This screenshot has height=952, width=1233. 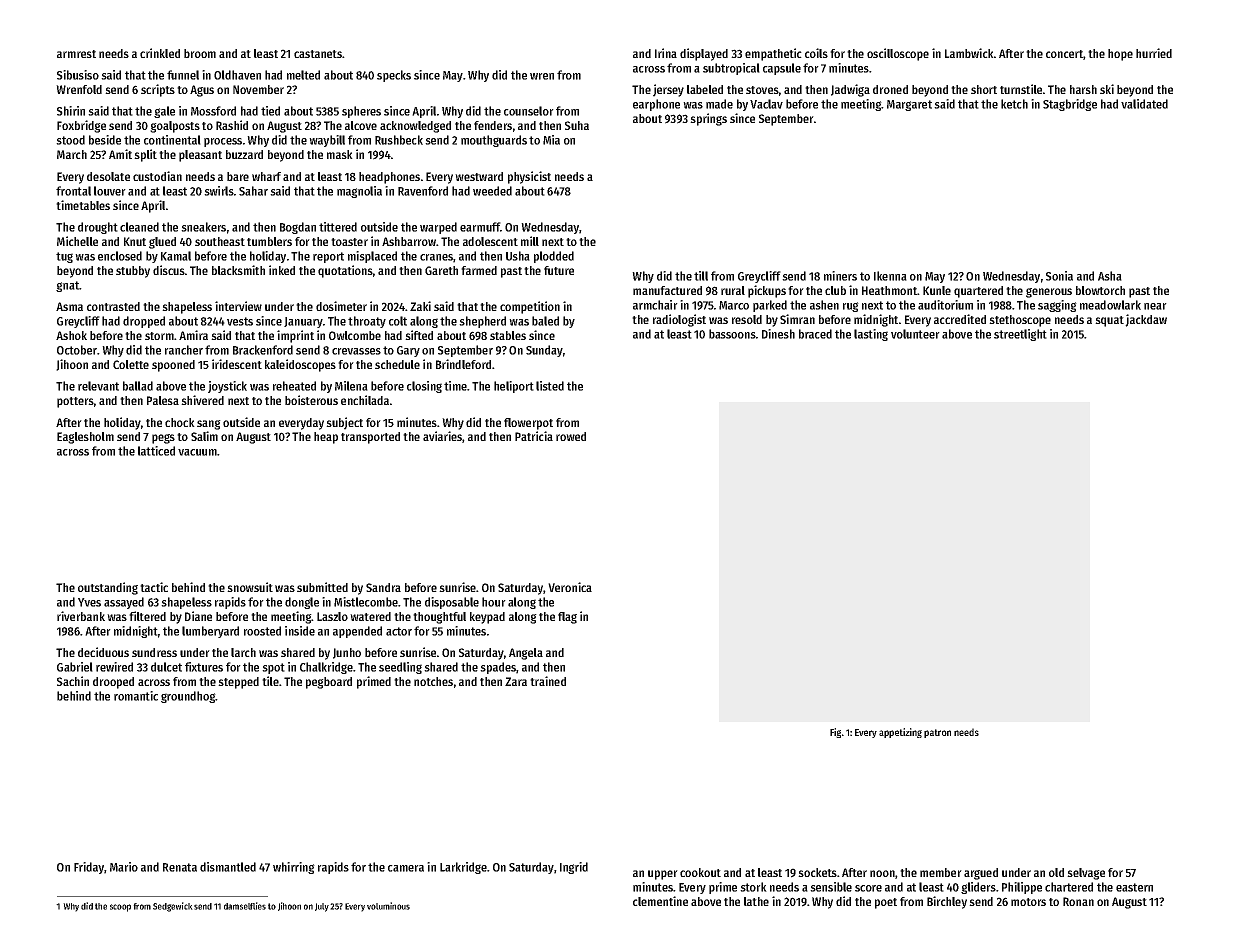 I want to click on hour, so click(x=494, y=602).
